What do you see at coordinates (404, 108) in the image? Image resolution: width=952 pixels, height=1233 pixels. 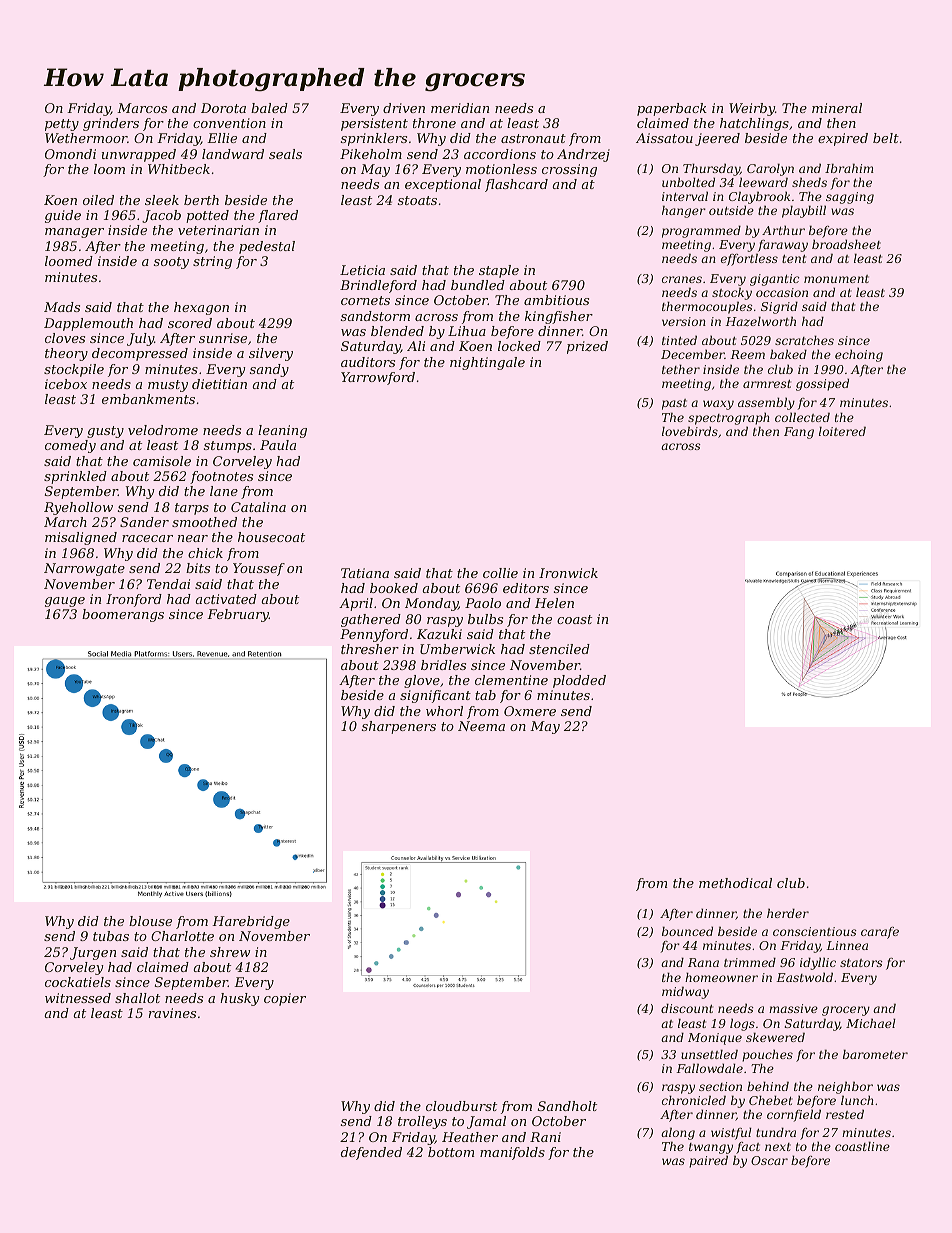 I see `driven` at bounding box center [404, 108].
